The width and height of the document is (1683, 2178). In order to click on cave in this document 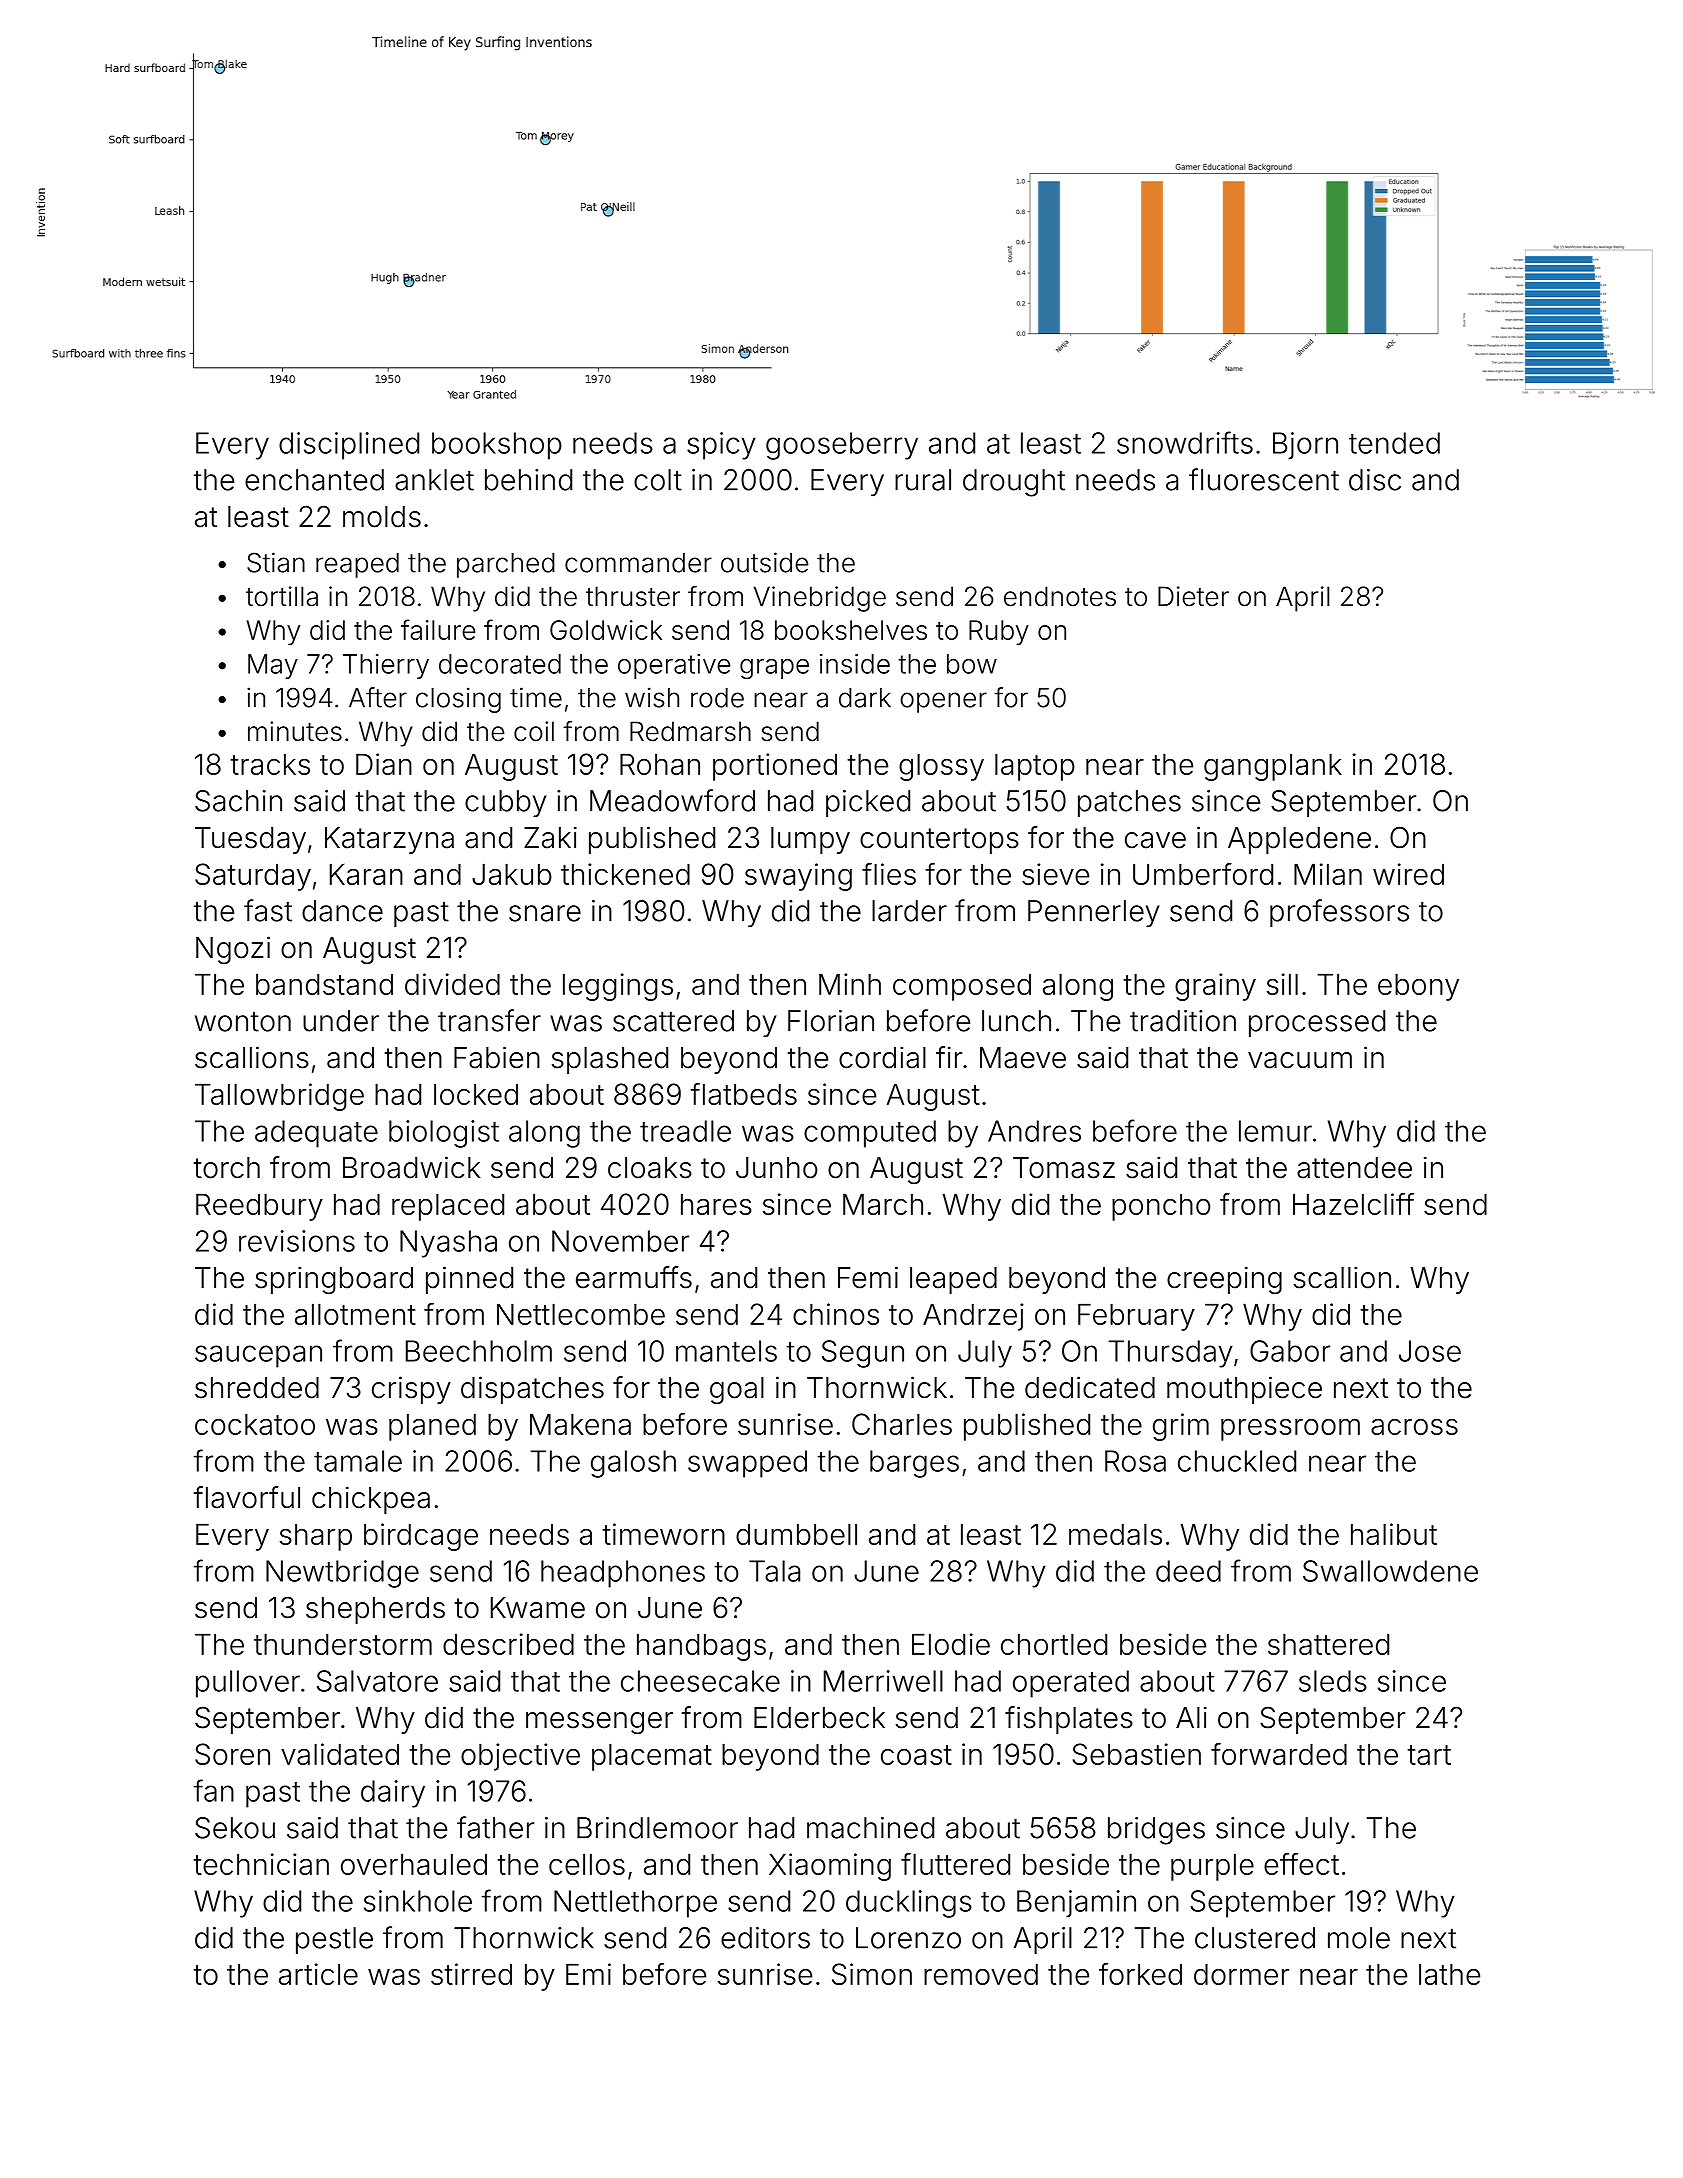, I will do `click(1155, 840)`.
